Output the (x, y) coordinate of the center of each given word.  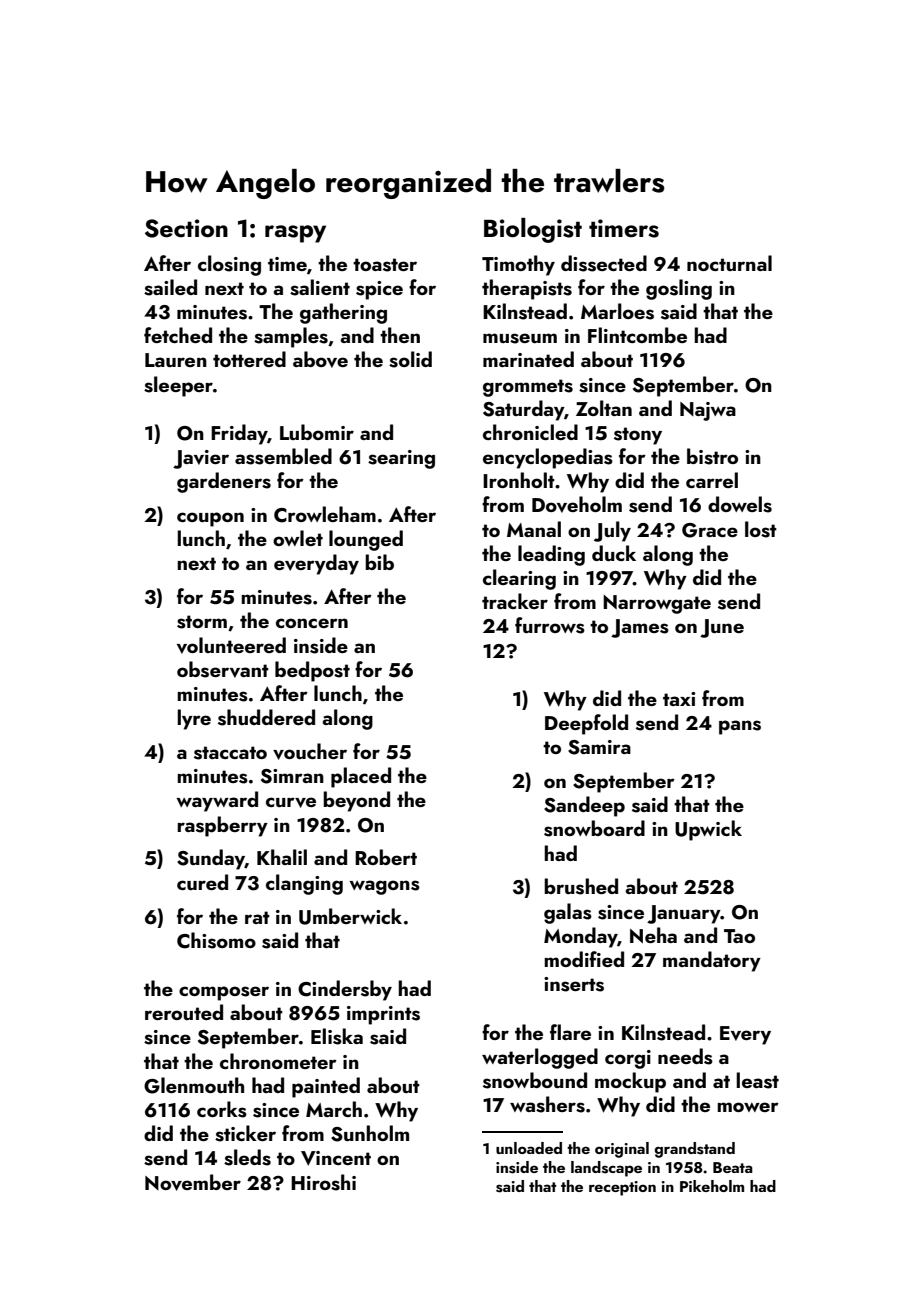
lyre (194, 719)
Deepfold (586, 724)
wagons (384, 887)
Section (186, 228)
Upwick (708, 830)
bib (379, 562)
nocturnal (729, 263)
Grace (710, 530)
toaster (385, 265)
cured (202, 882)
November (193, 1182)
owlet (298, 538)
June (722, 628)
